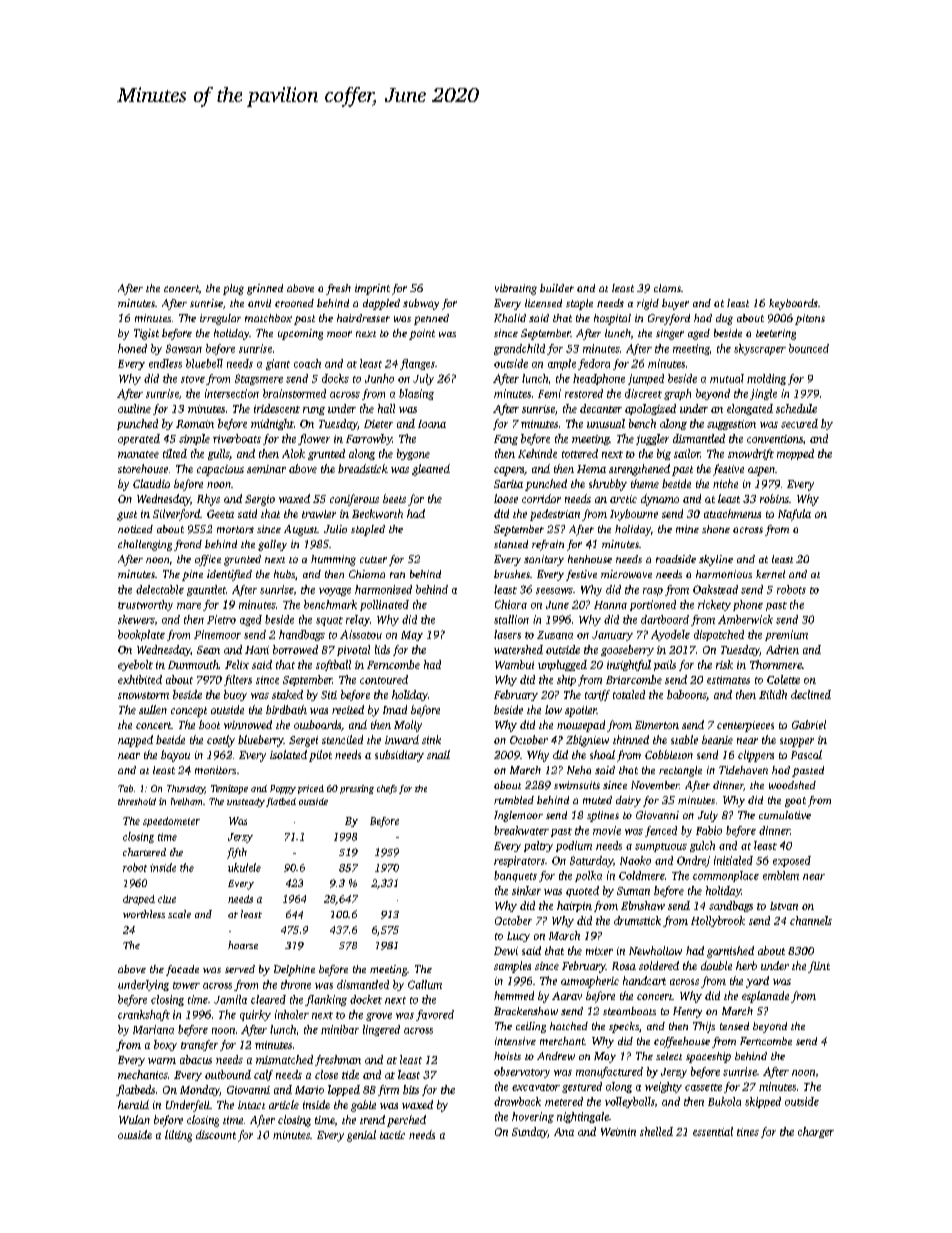  I want to click on Wulan, so click(134, 1119).
